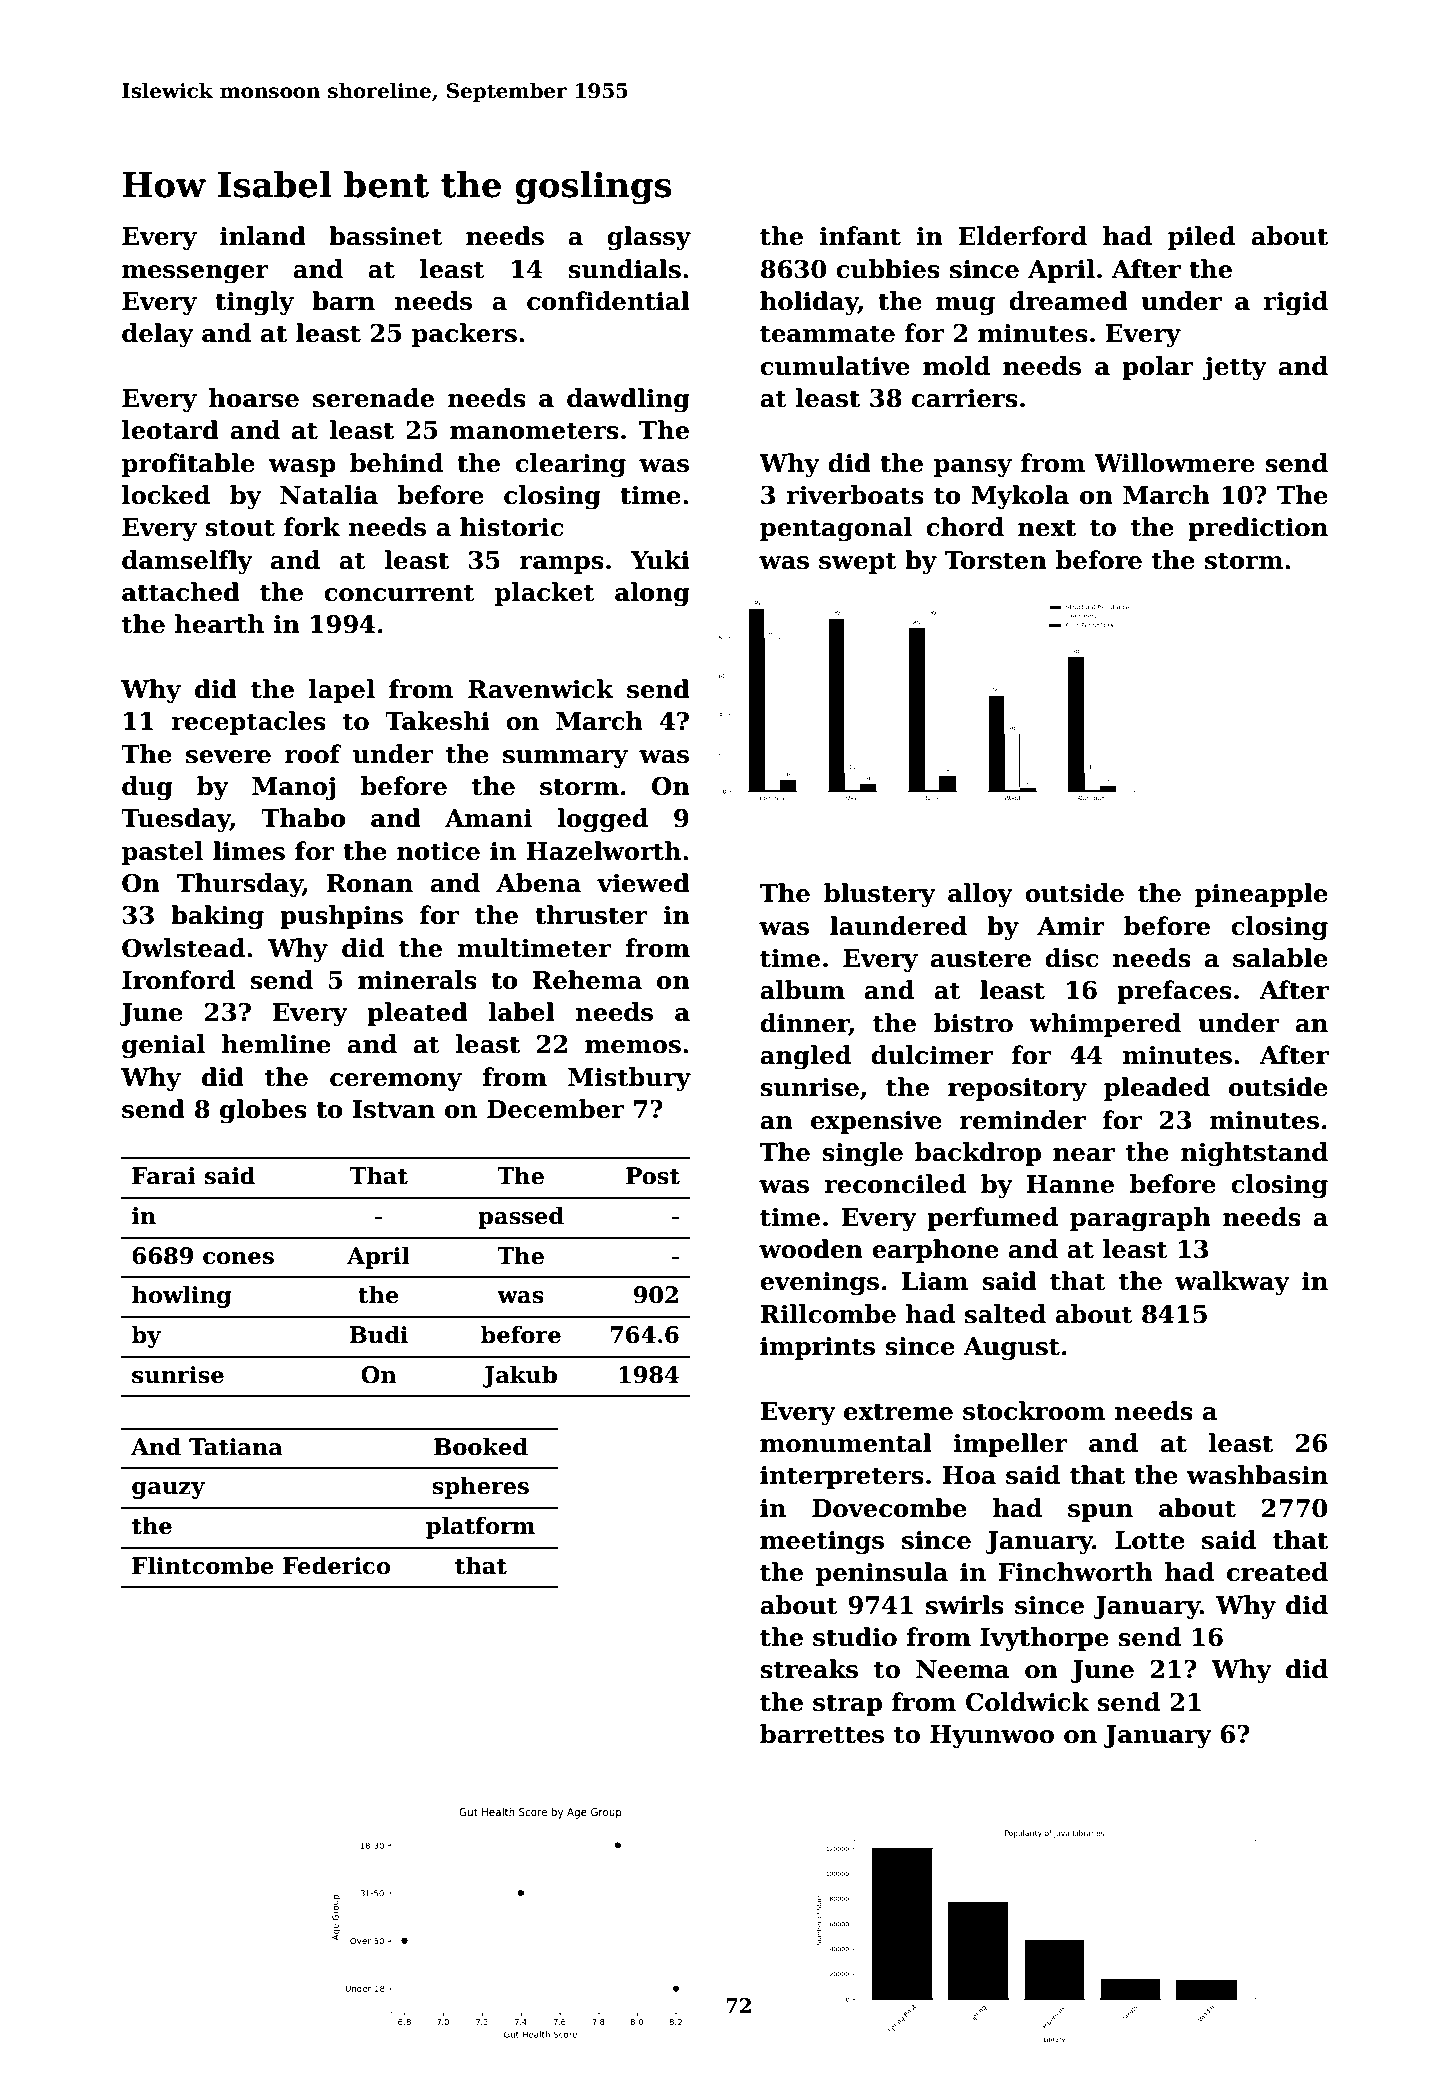  I want to click on pineapple, so click(1261, 895).
